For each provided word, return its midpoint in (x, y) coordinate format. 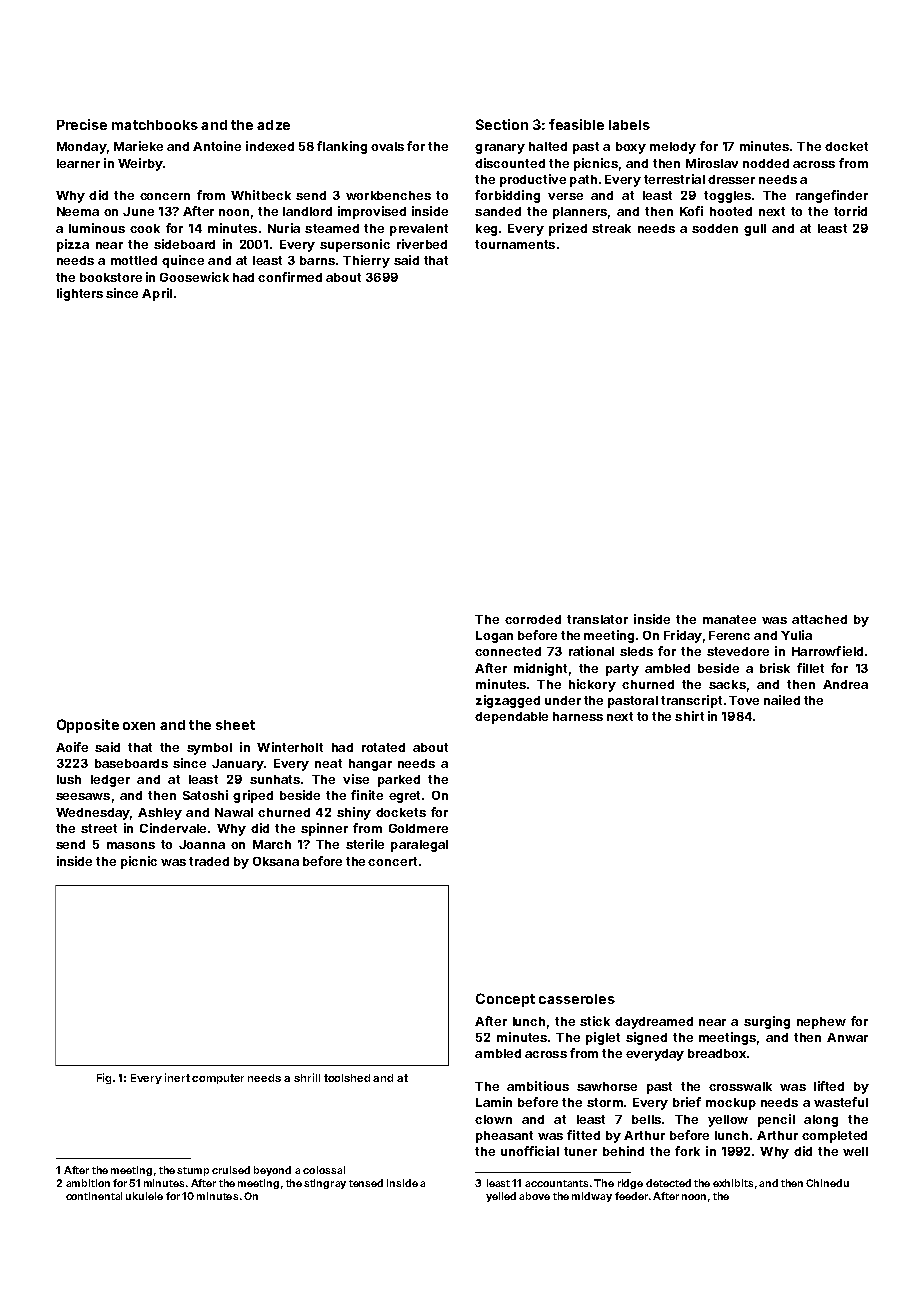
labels (629, 125)
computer (218, 1079)
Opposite (88, 726)
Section (502, 124)
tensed (366, 1183)
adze (273, 125)
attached (819, 619)
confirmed (290, 277)
